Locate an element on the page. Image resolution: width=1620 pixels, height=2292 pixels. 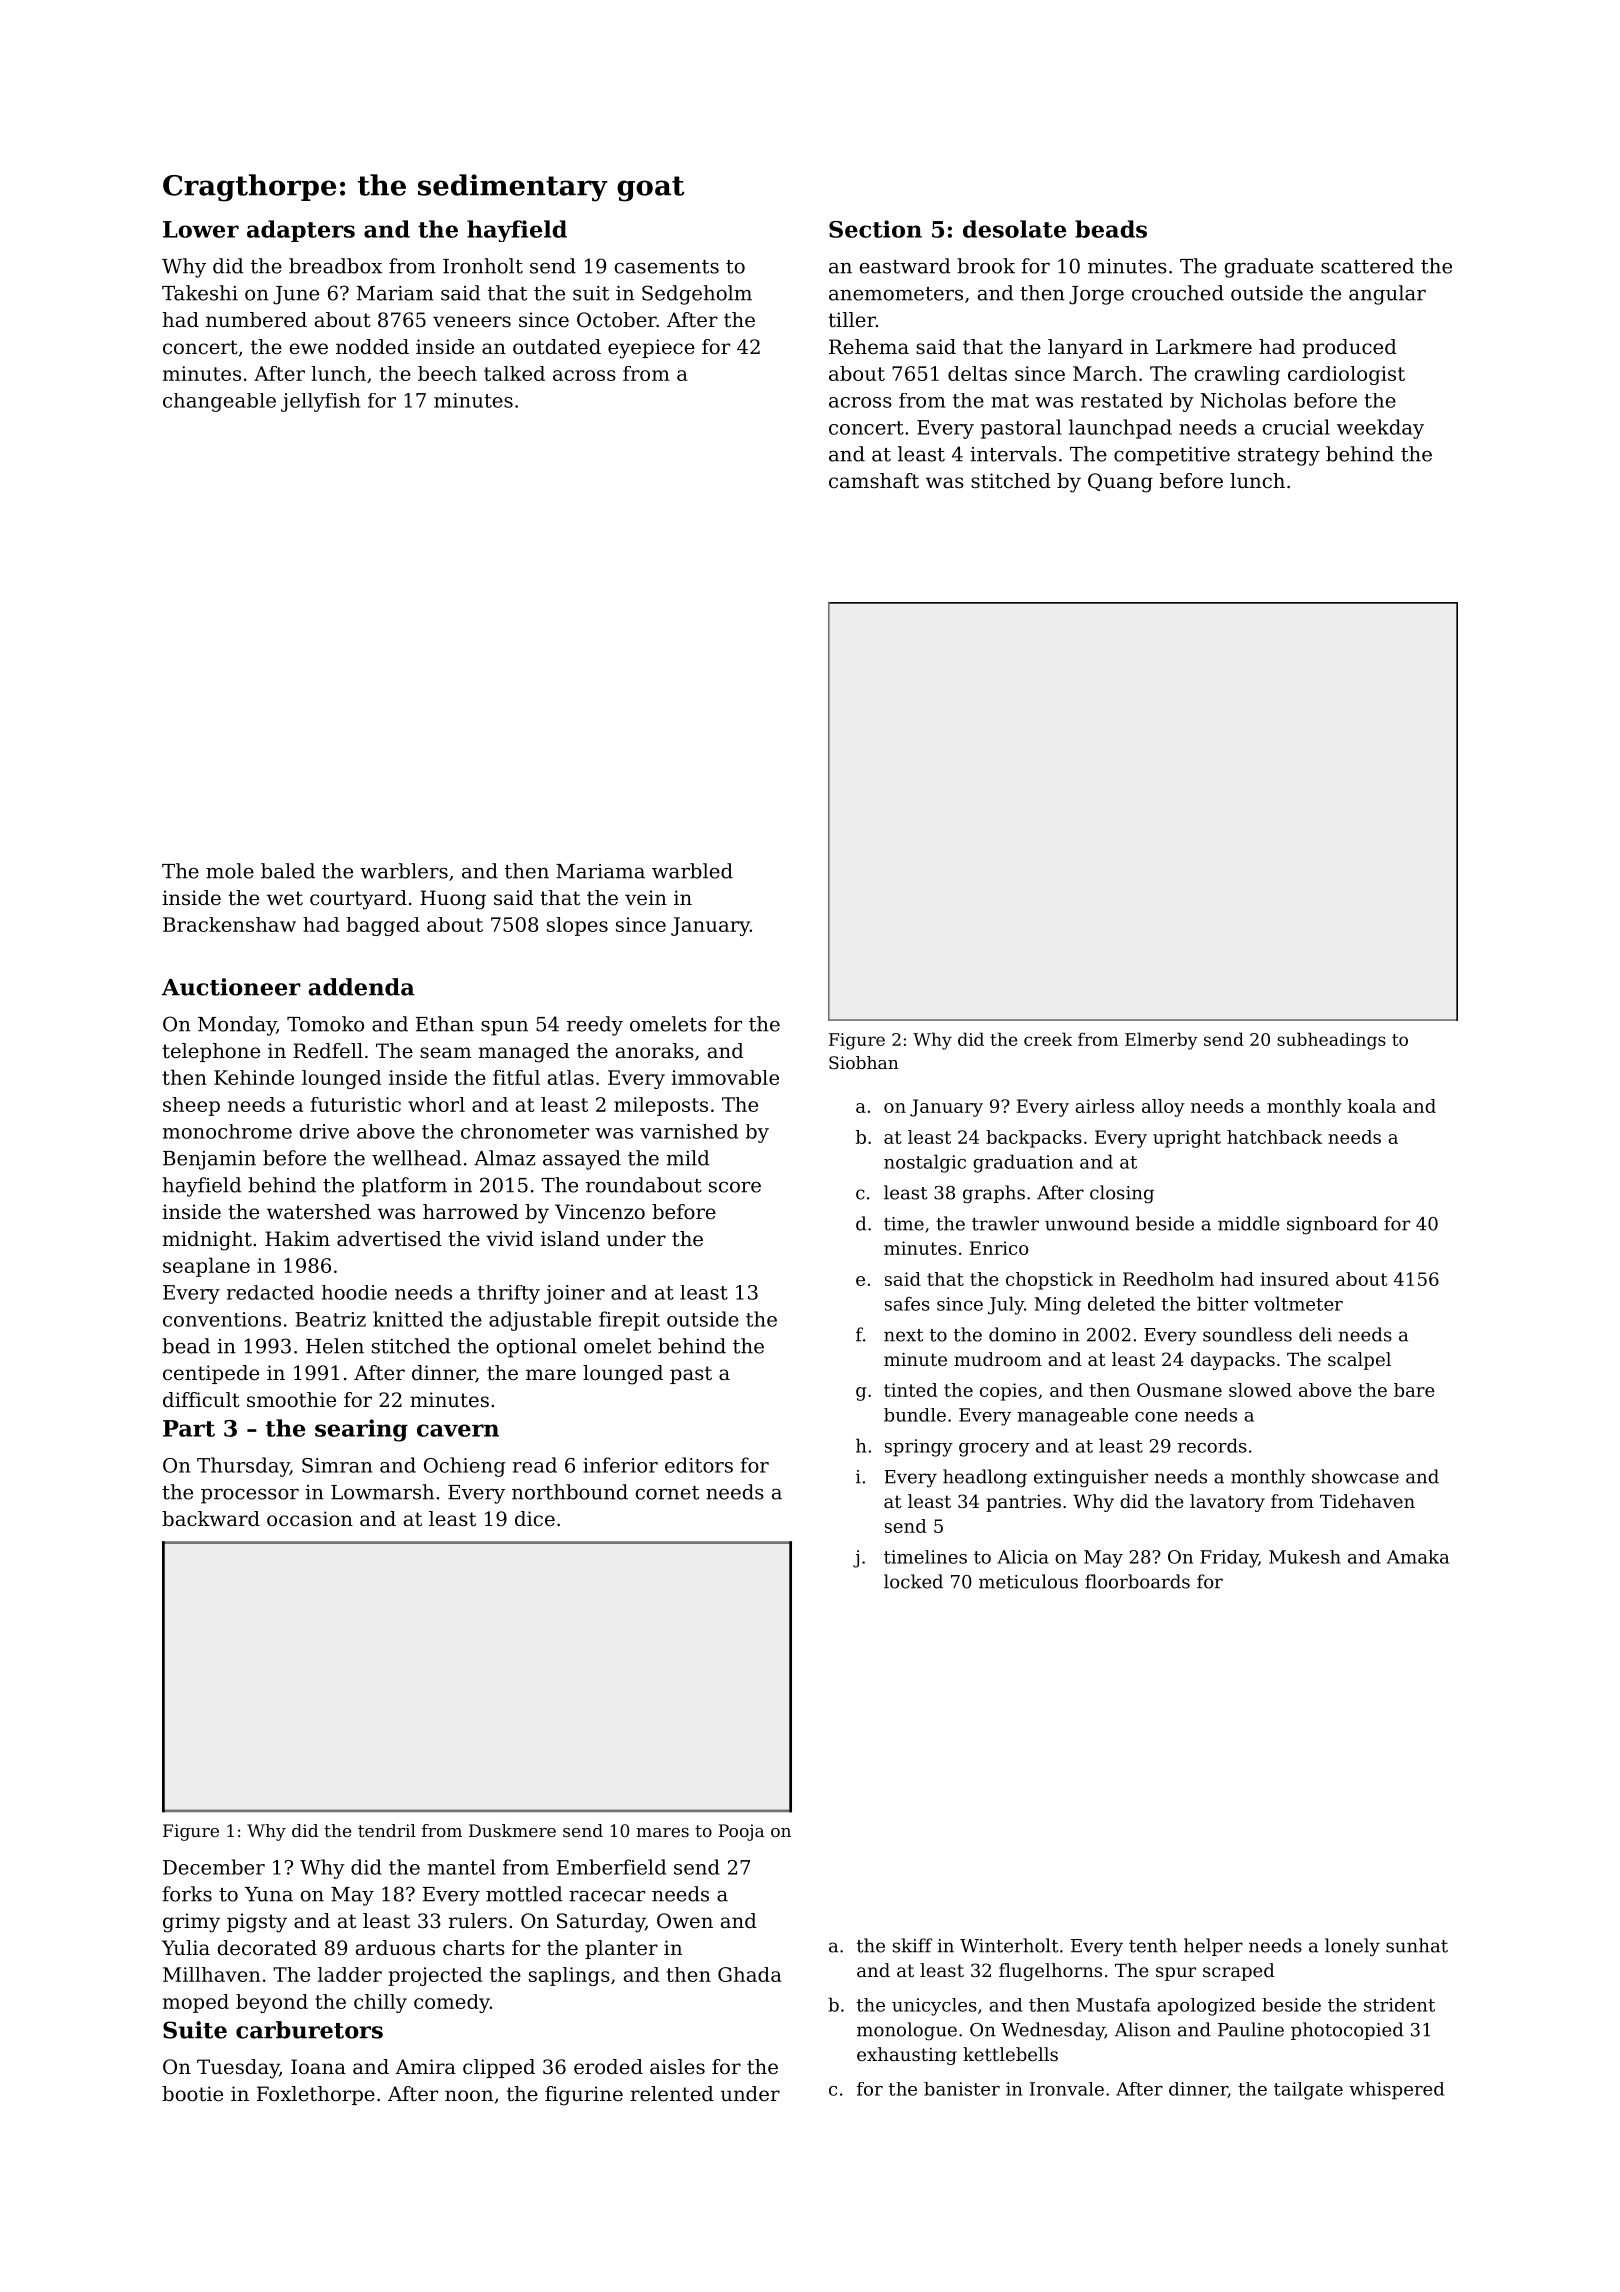
deli is located at coordinates (1315, 1334).
